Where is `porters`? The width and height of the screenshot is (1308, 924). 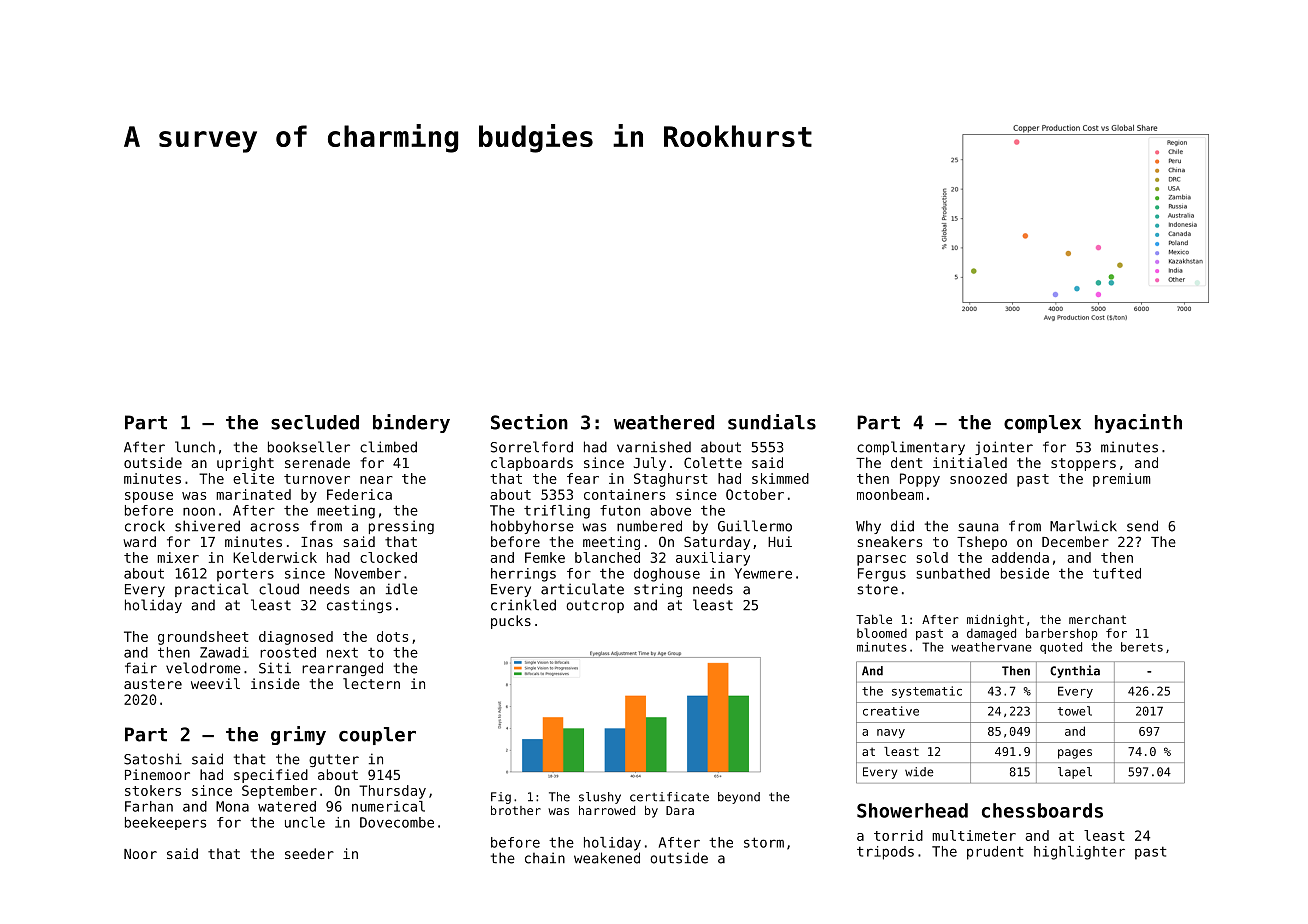 porters is located at coordinates (245, 575).
